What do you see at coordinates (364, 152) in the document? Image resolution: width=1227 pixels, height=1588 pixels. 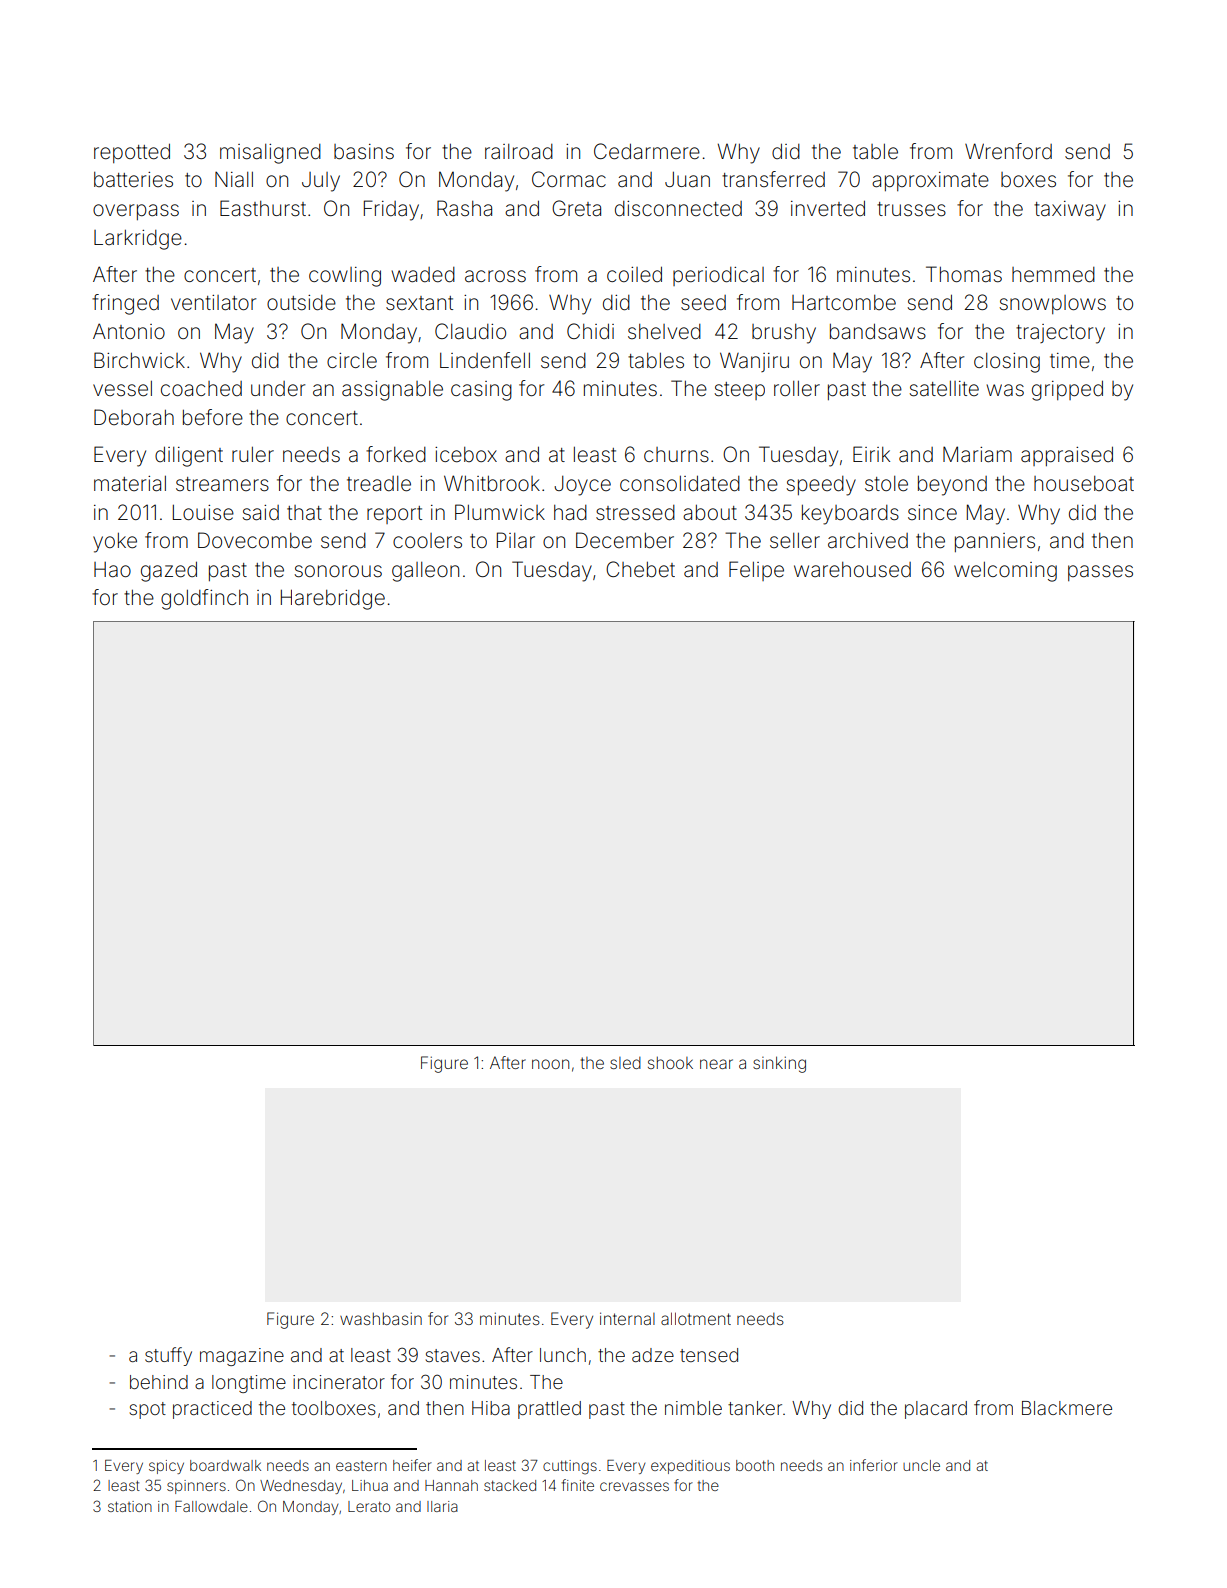 I see `basins` at bounding box center [364, 152].
